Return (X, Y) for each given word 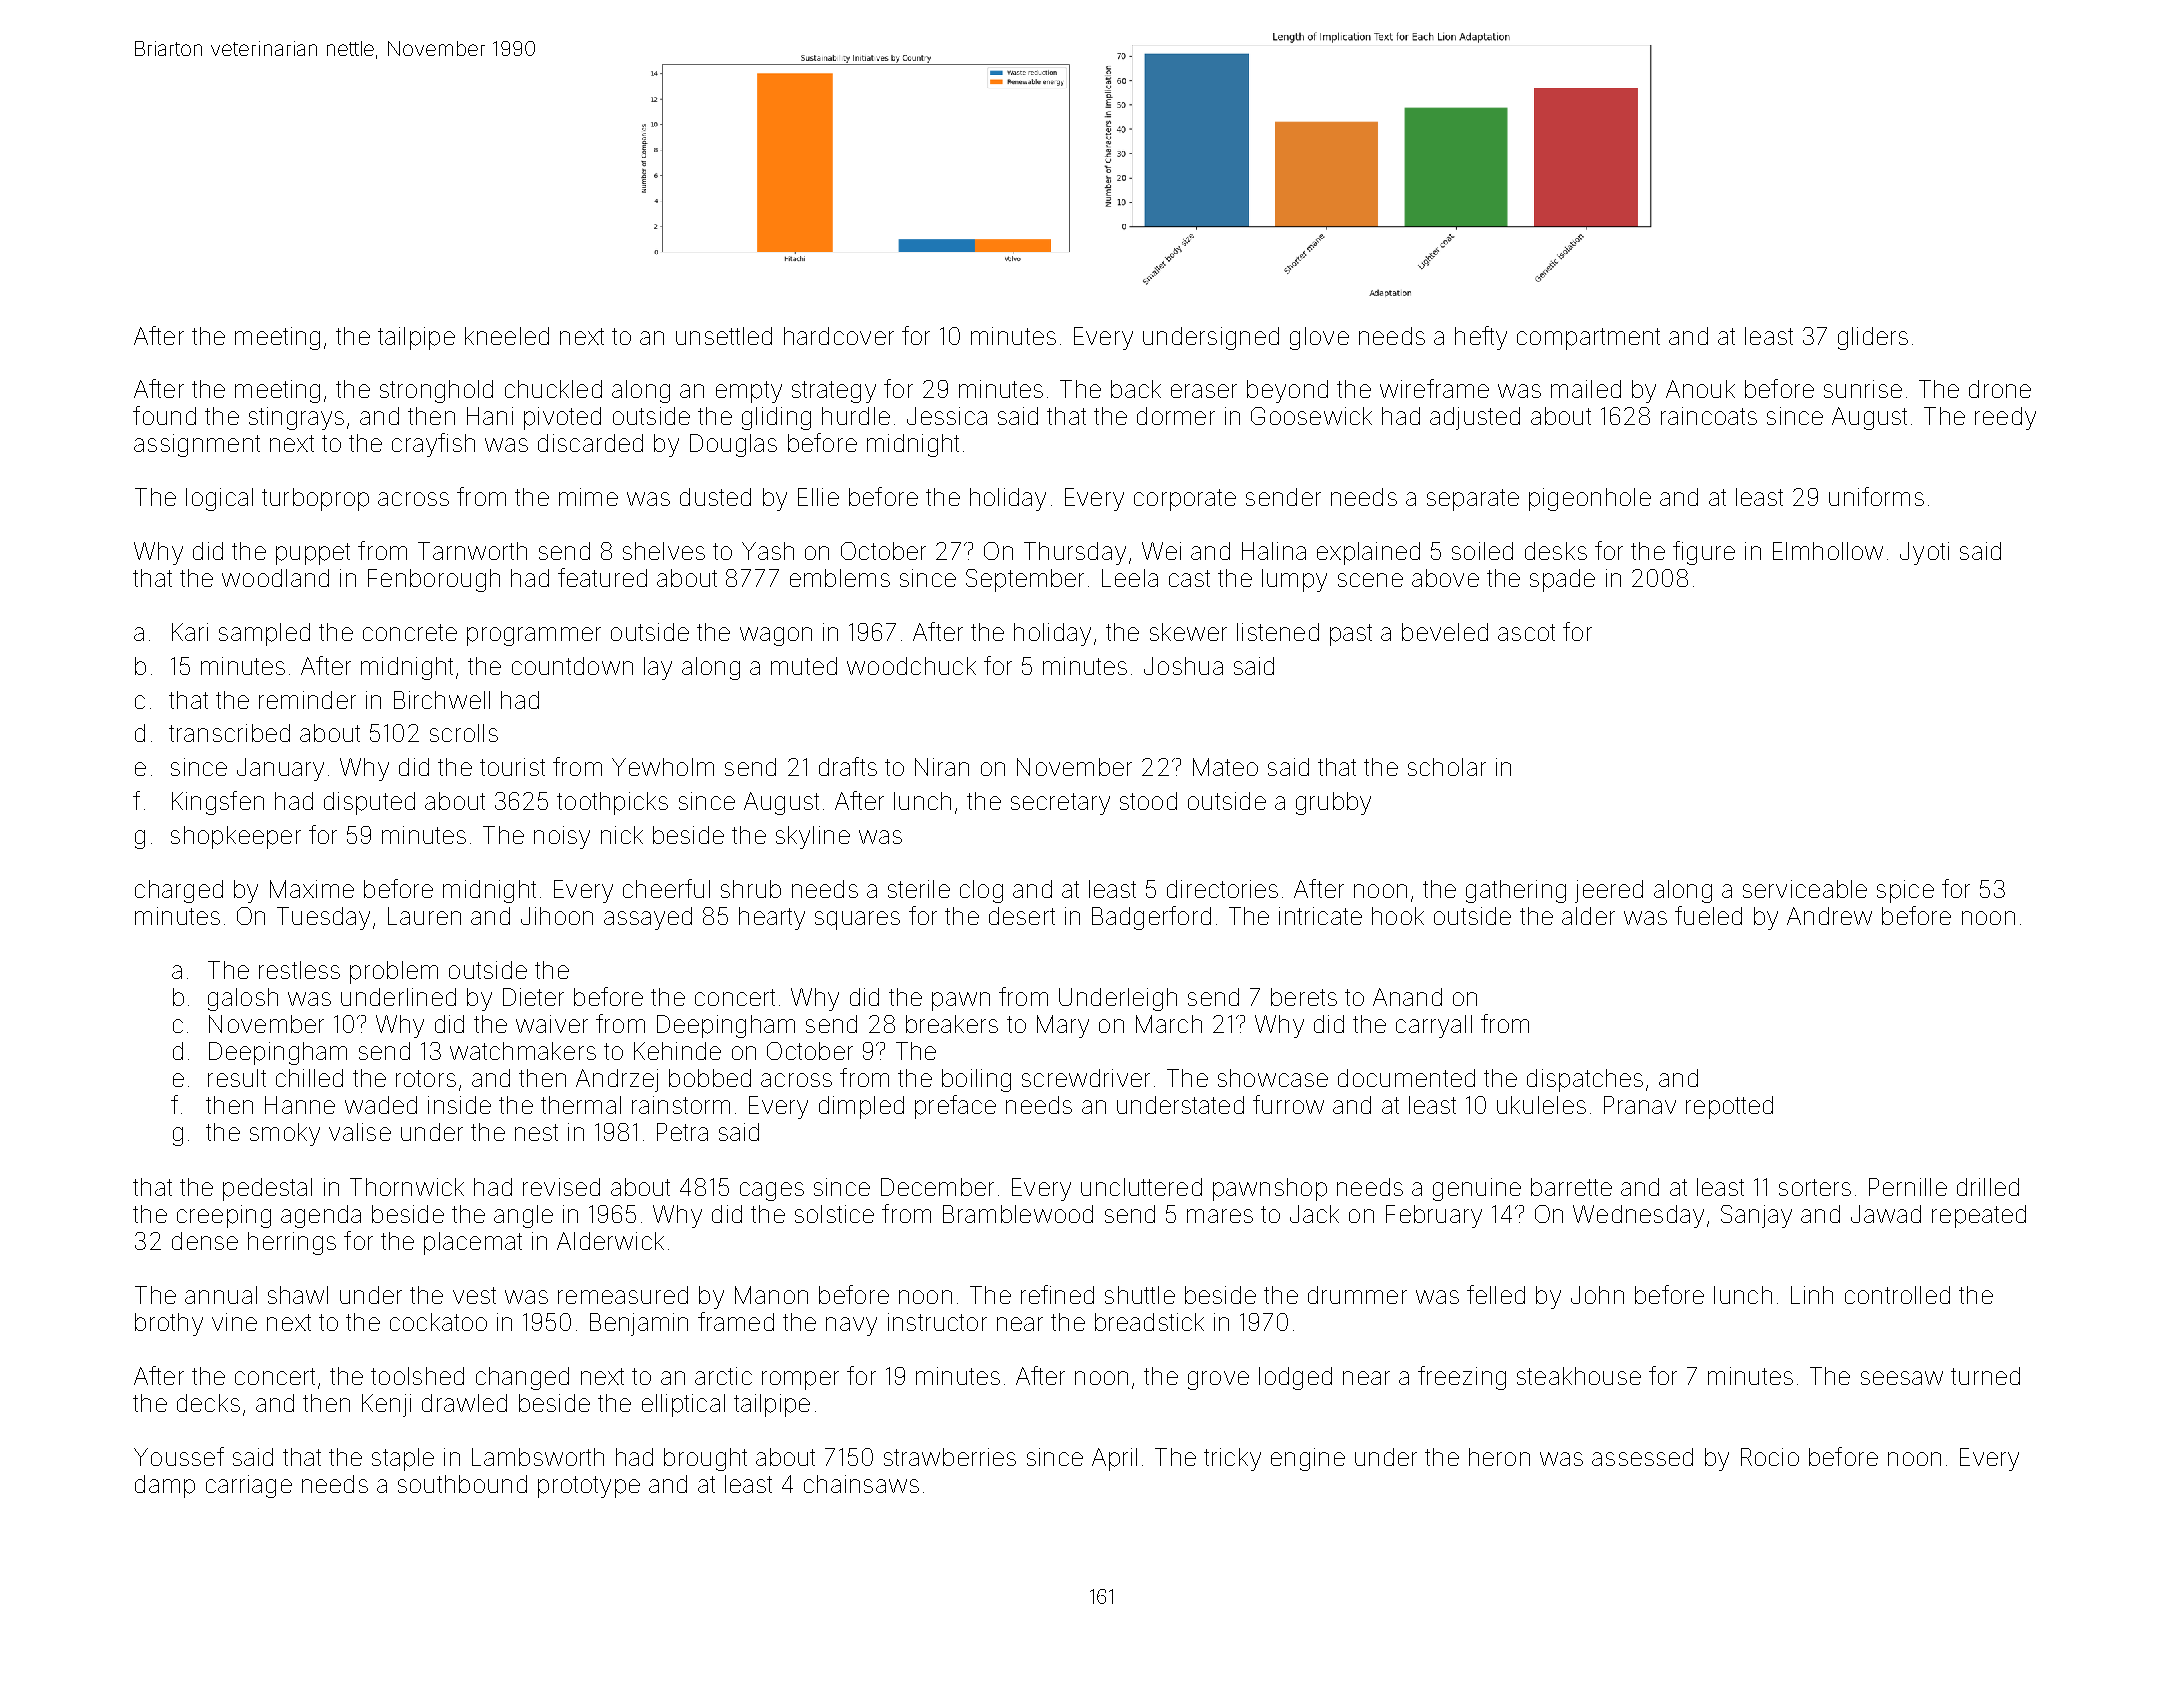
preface (955, 1107)
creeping (224, 1216)
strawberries (950, 1457)
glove (1319, 338)
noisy (562, 837)
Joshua (1183, 666)
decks (208, 1403)
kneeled (507, 336)
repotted (1729, 1107)
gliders (1873, 338)
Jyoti (1924, 553)
